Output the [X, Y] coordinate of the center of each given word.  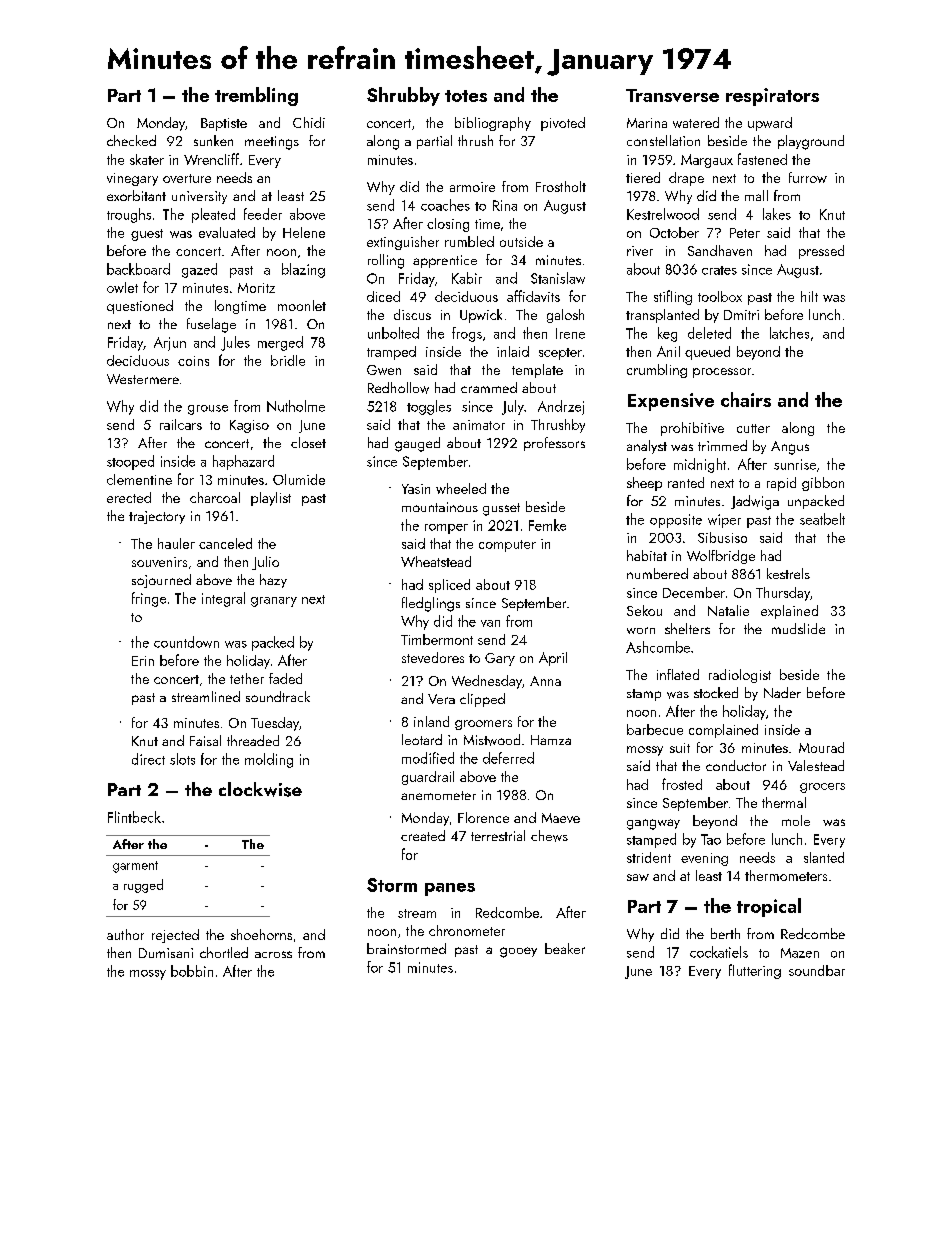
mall [756, 195]
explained [789, 612]
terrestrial [498, 835]
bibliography [493, 124]
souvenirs [159, 562]
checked [131, 140]
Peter [745, 233]
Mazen [800, 953]
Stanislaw [558, 278]
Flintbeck [134, 817]
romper [446, 529]
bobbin [192, 971]
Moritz [256, 288]
